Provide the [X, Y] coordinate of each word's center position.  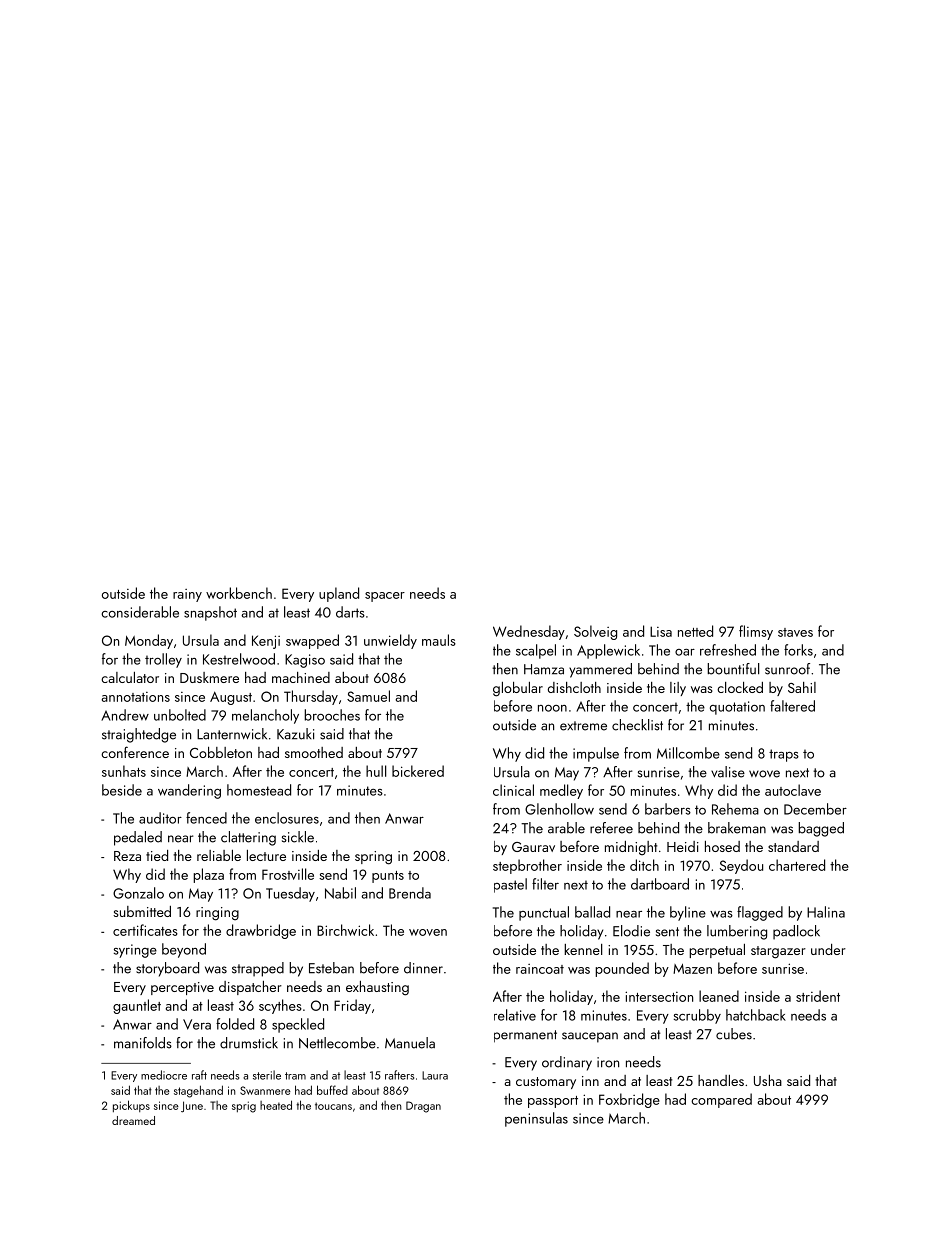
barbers [668, 809]
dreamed [133, 1120]
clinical [513, 790]
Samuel [368, 696]
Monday [149, 641]
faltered [792, 706]
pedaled [138, 838]
